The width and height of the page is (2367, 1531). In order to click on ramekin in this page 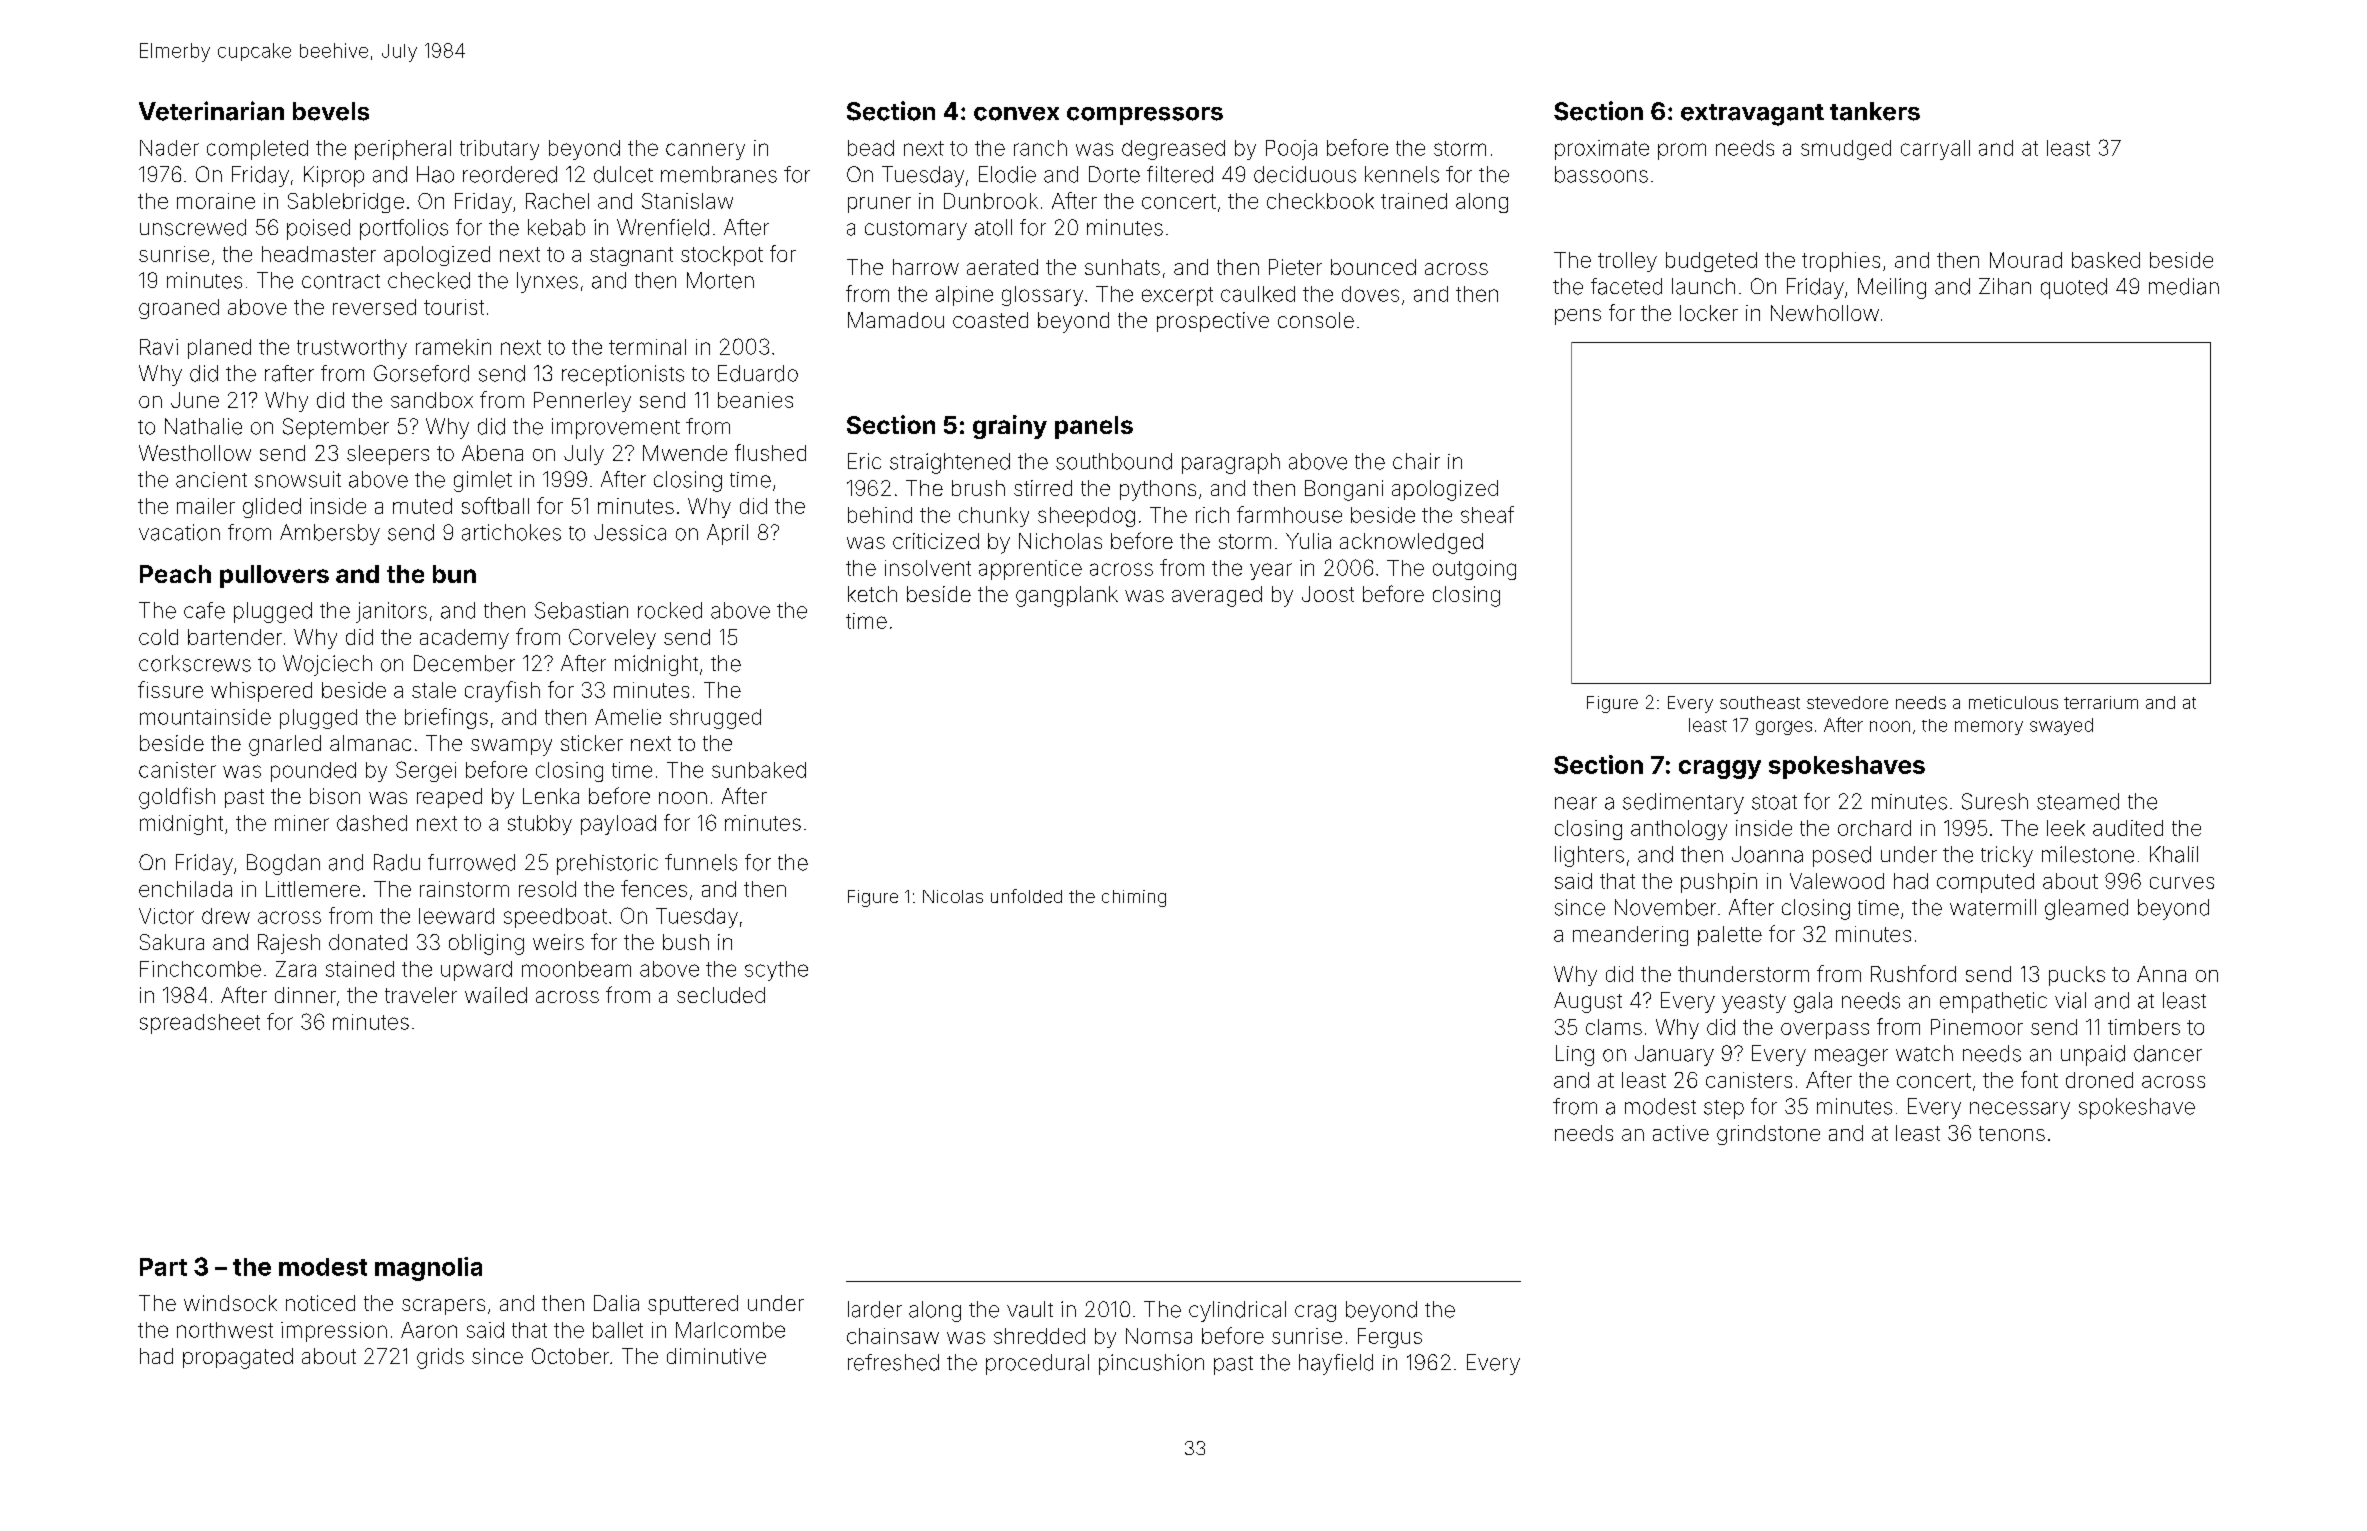, I will do `click(453, 347)`.
